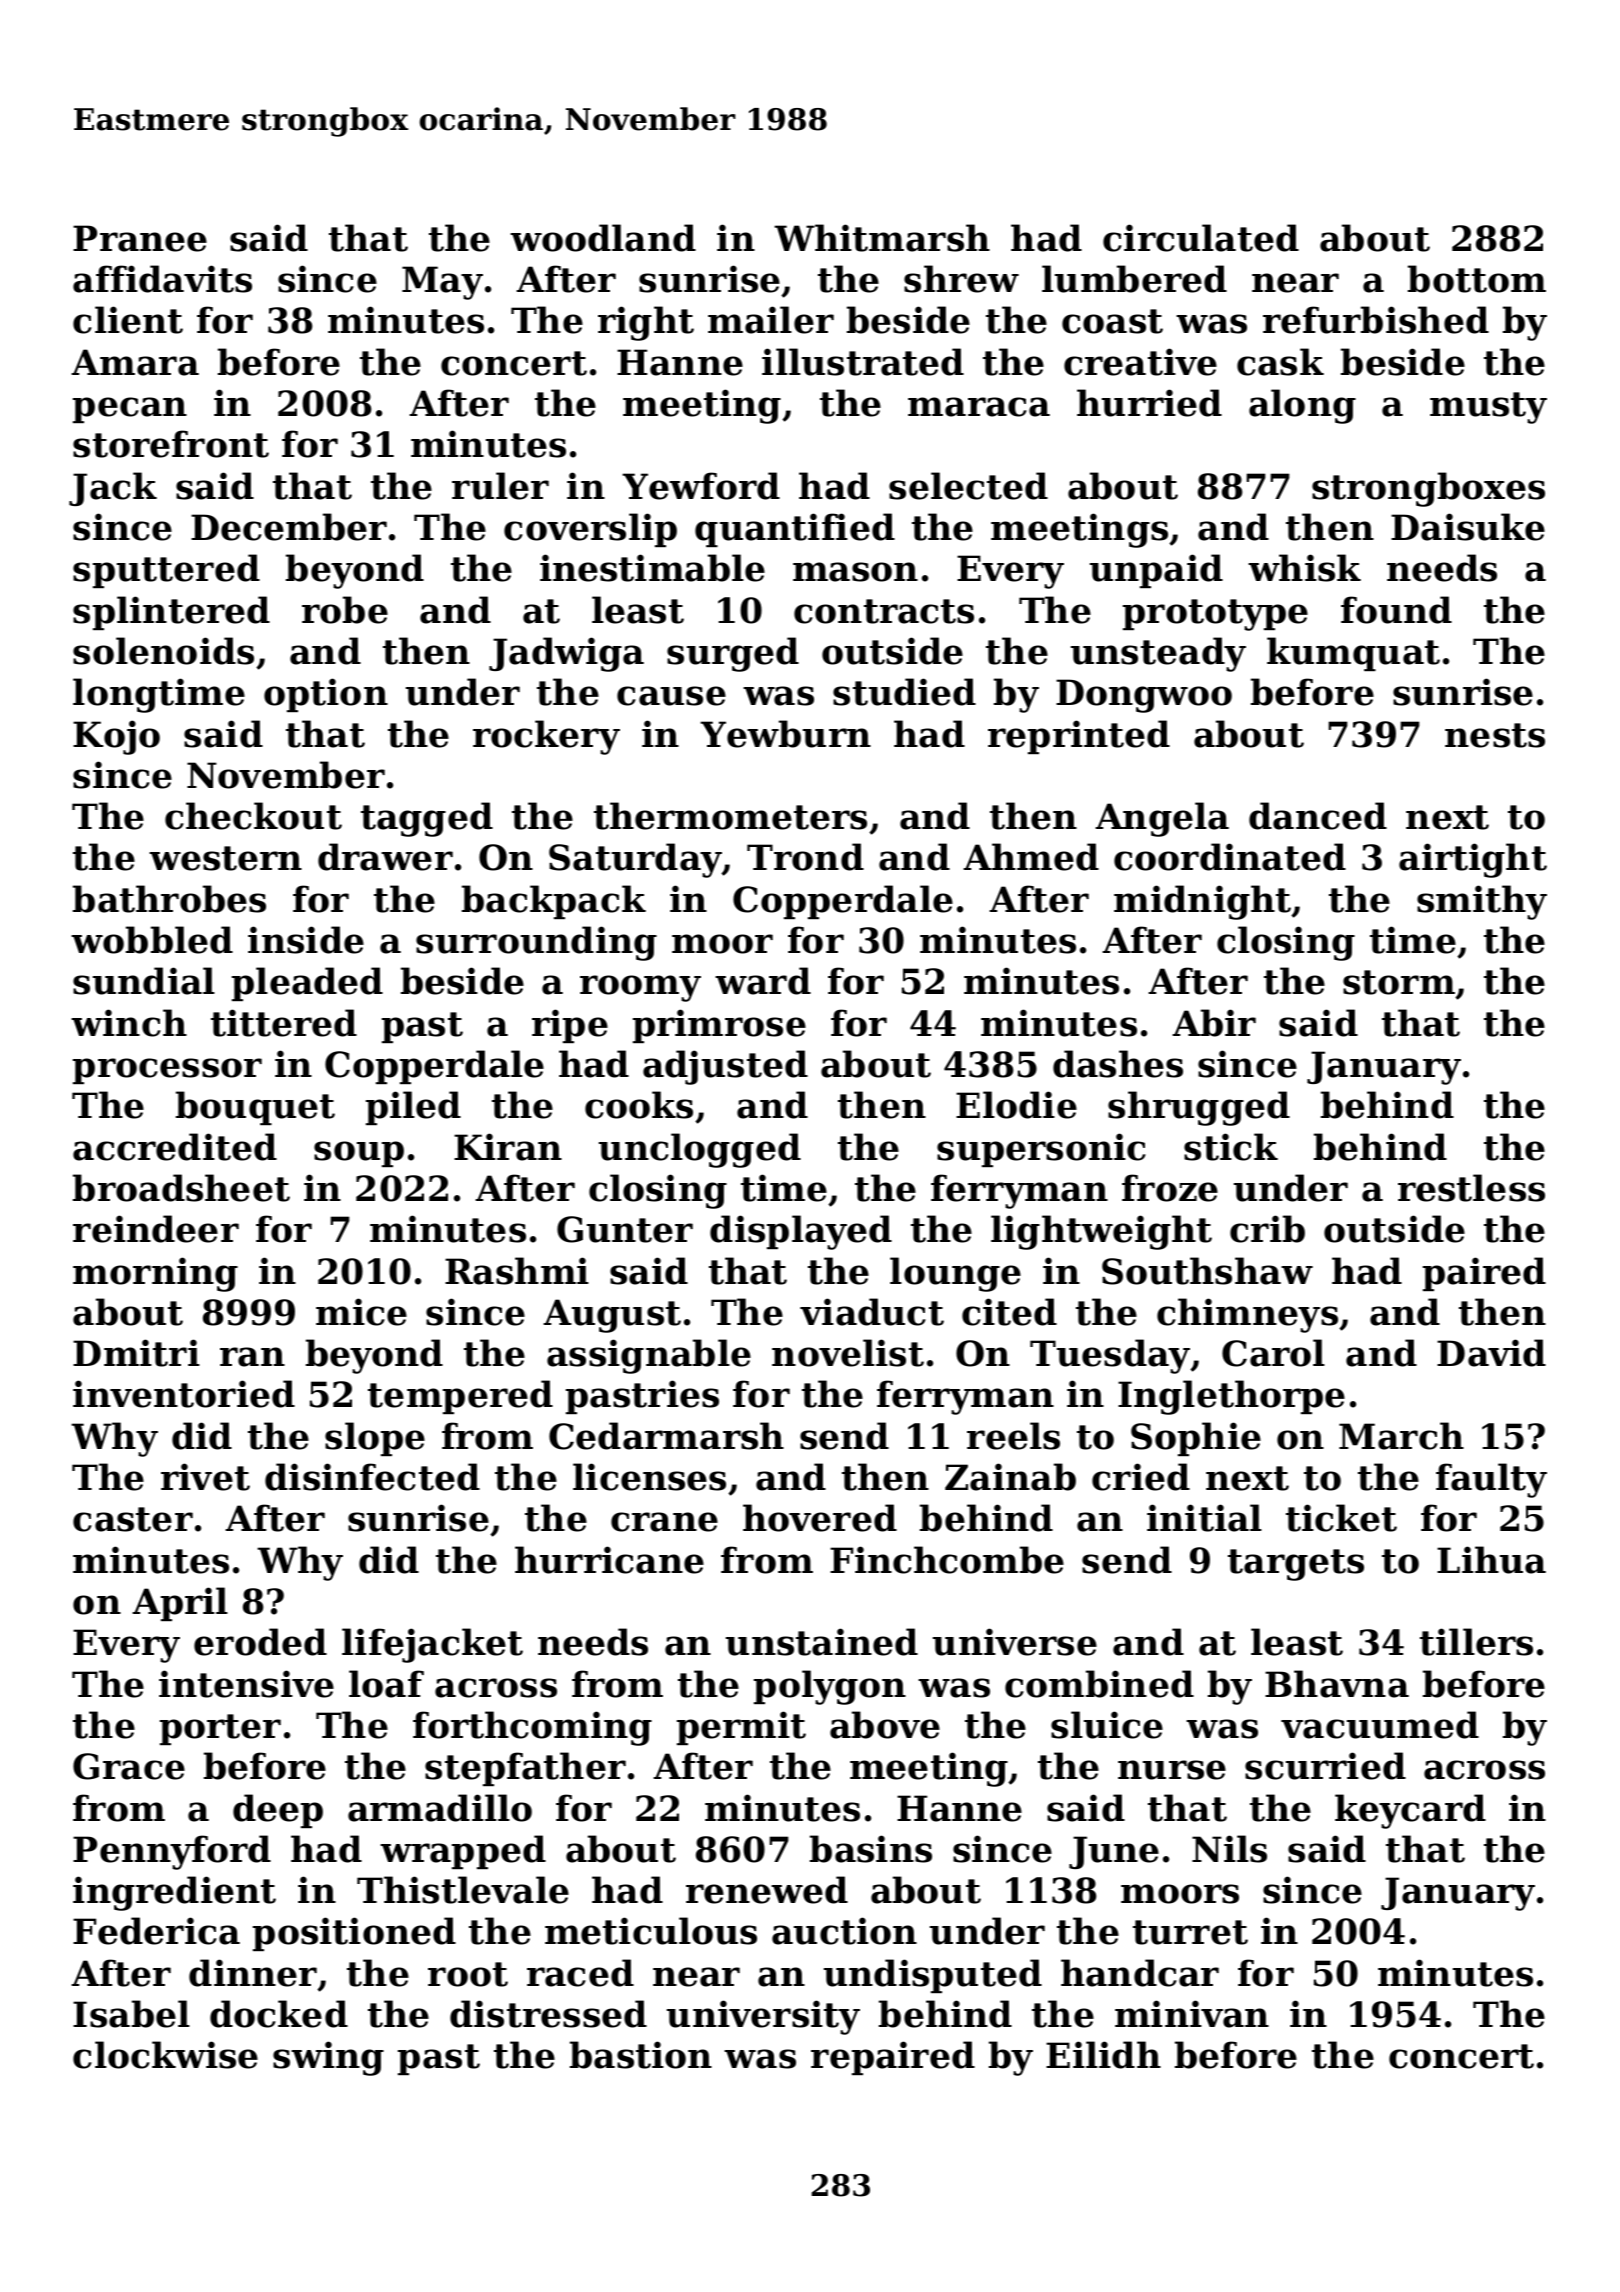 Image resolution: width=1620 pixels, height=2292 pixels. I want to click on clockwise, so click(165, 2055).
